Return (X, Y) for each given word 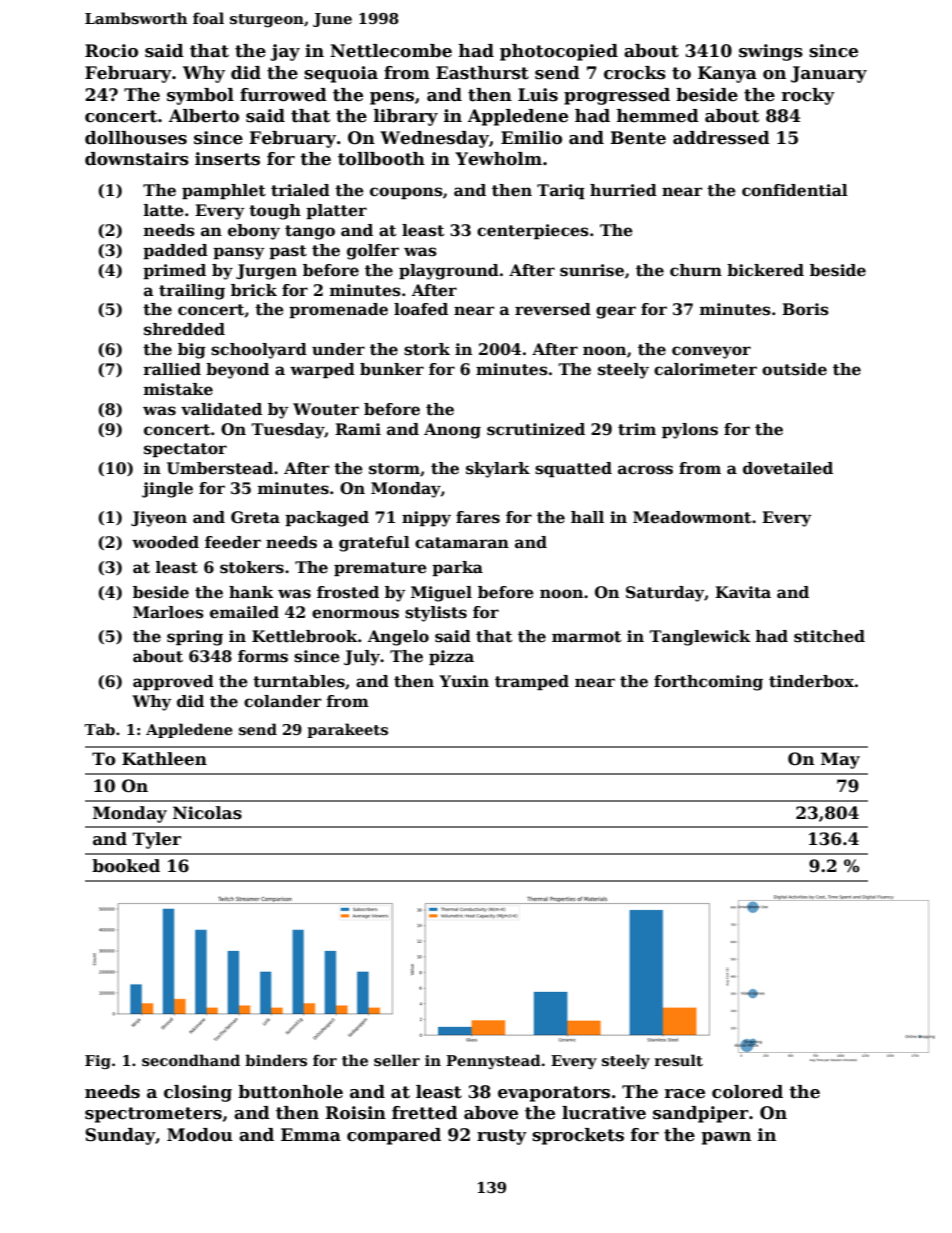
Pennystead (493, 1061)
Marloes (168, 612)
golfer (373, 252)
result (679, 1060)
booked (126, 866)
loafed (421, 309)
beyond (237, 371)
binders (276, 1060)
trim (637, 429)
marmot (586, 637)
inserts (227, 159)
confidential (795, 190)
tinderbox (811, 681)
